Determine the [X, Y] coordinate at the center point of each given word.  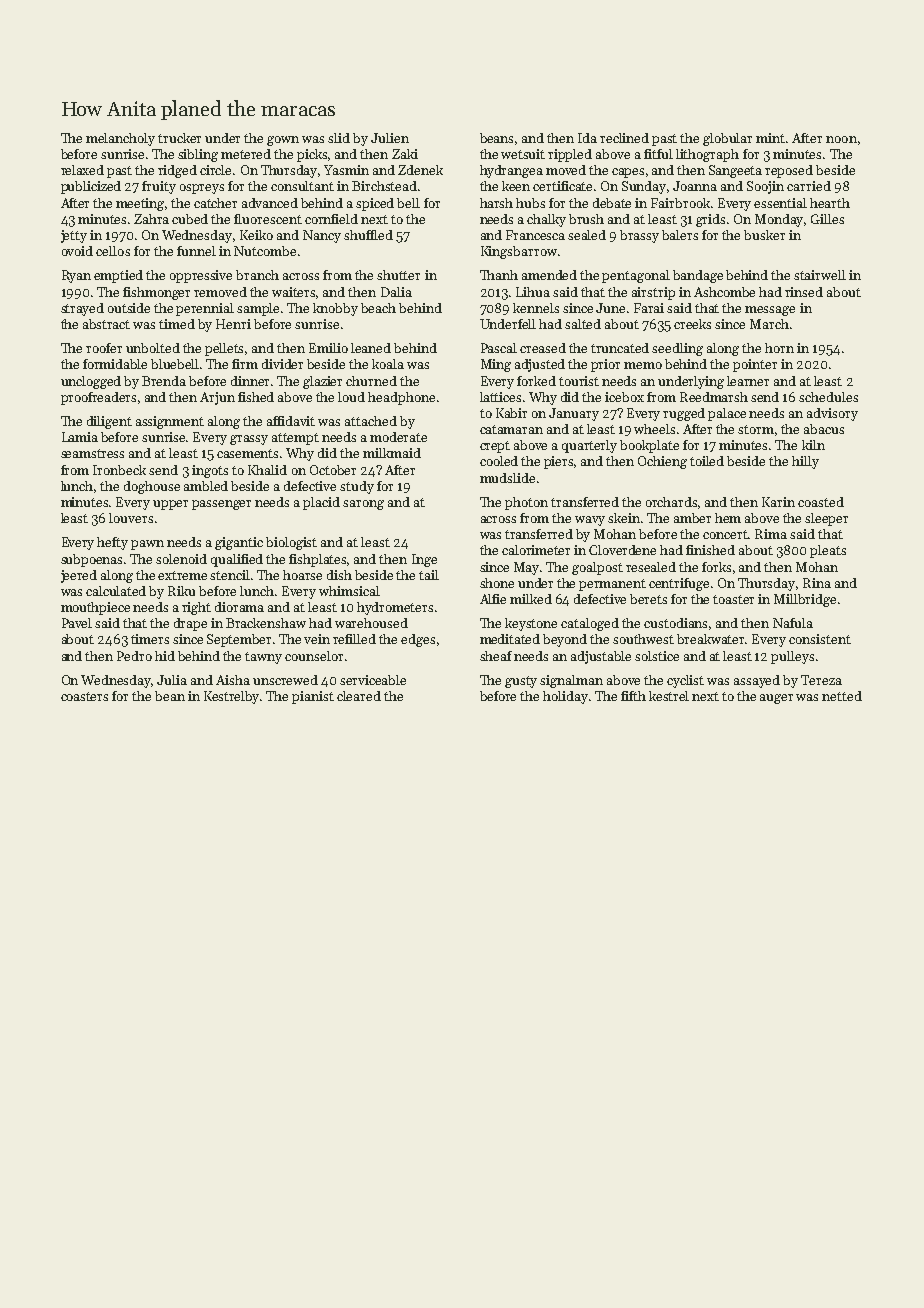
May [526, 568]
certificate [562, 186]
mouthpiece [95, 608]
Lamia [80, 437]
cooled [499, 461]
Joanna [695, 186]
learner [748, 381]
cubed [190, 219]
